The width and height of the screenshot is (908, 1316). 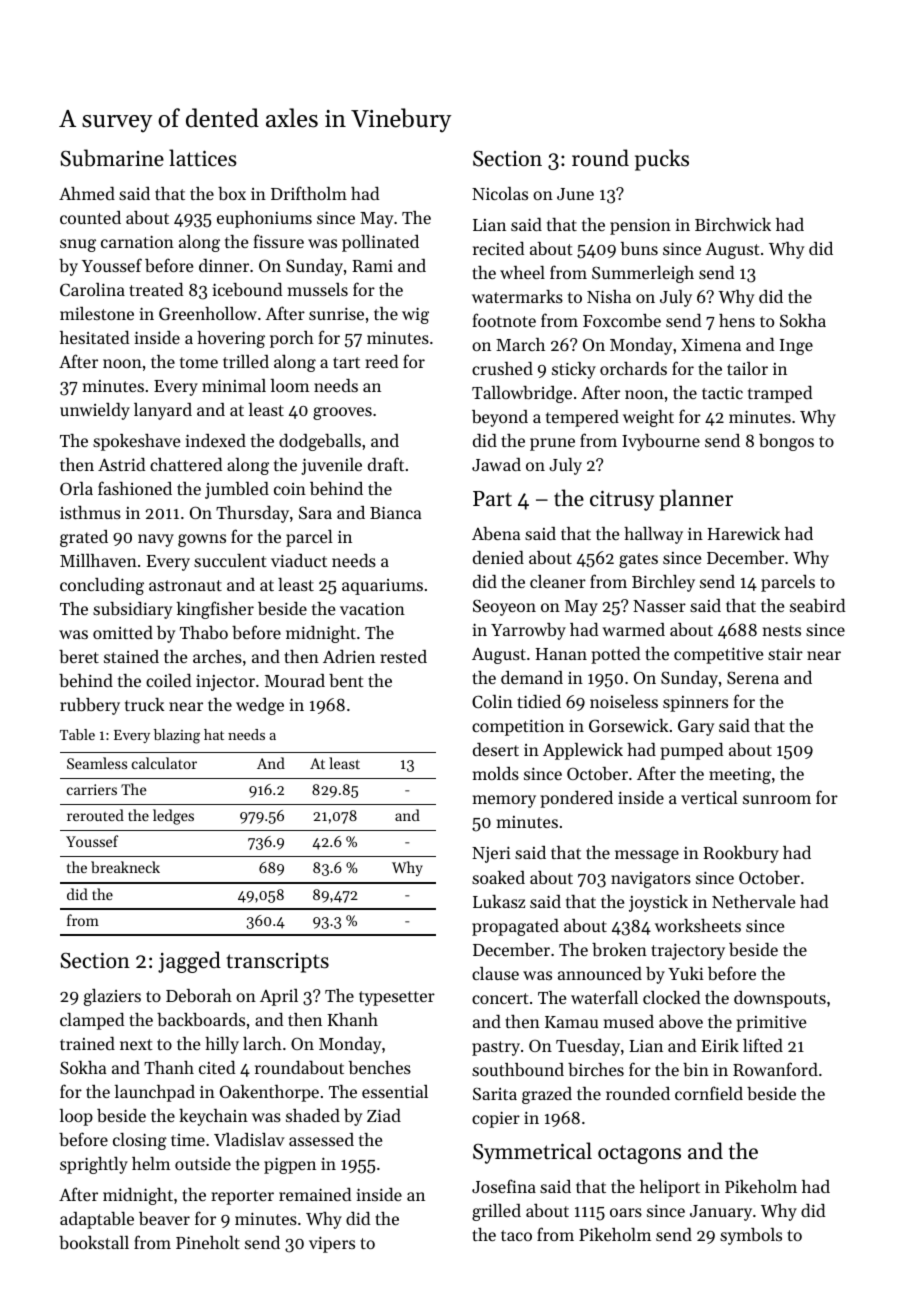 What do you see at coordinates (740, 775) in the screenshot?
I see `meeting` at bounding box center [740, 775].
